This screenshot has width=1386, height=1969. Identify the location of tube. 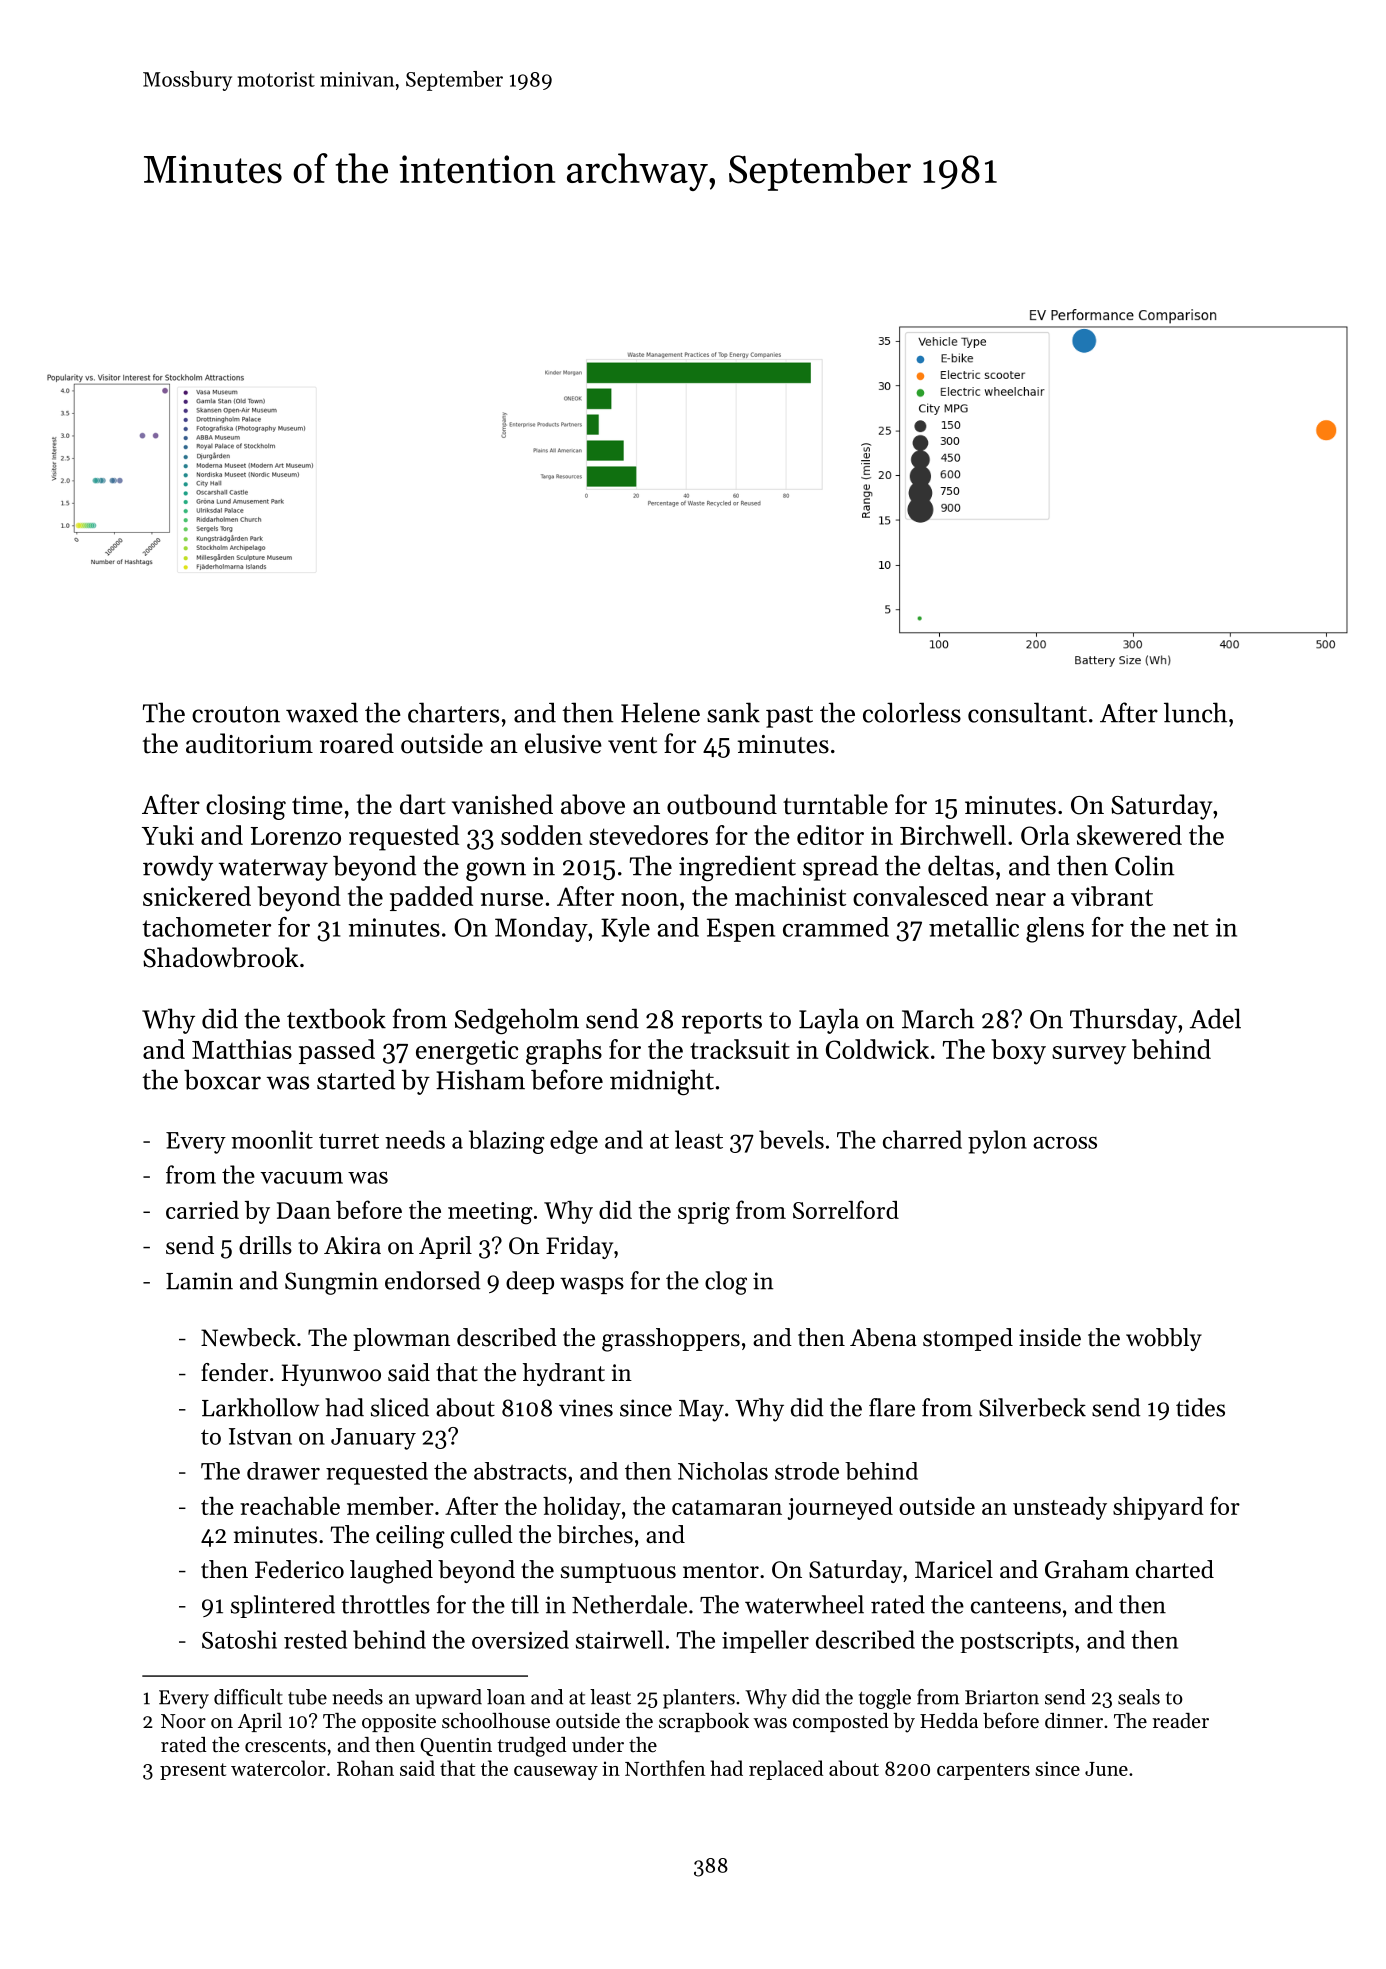
(307, 1697).
